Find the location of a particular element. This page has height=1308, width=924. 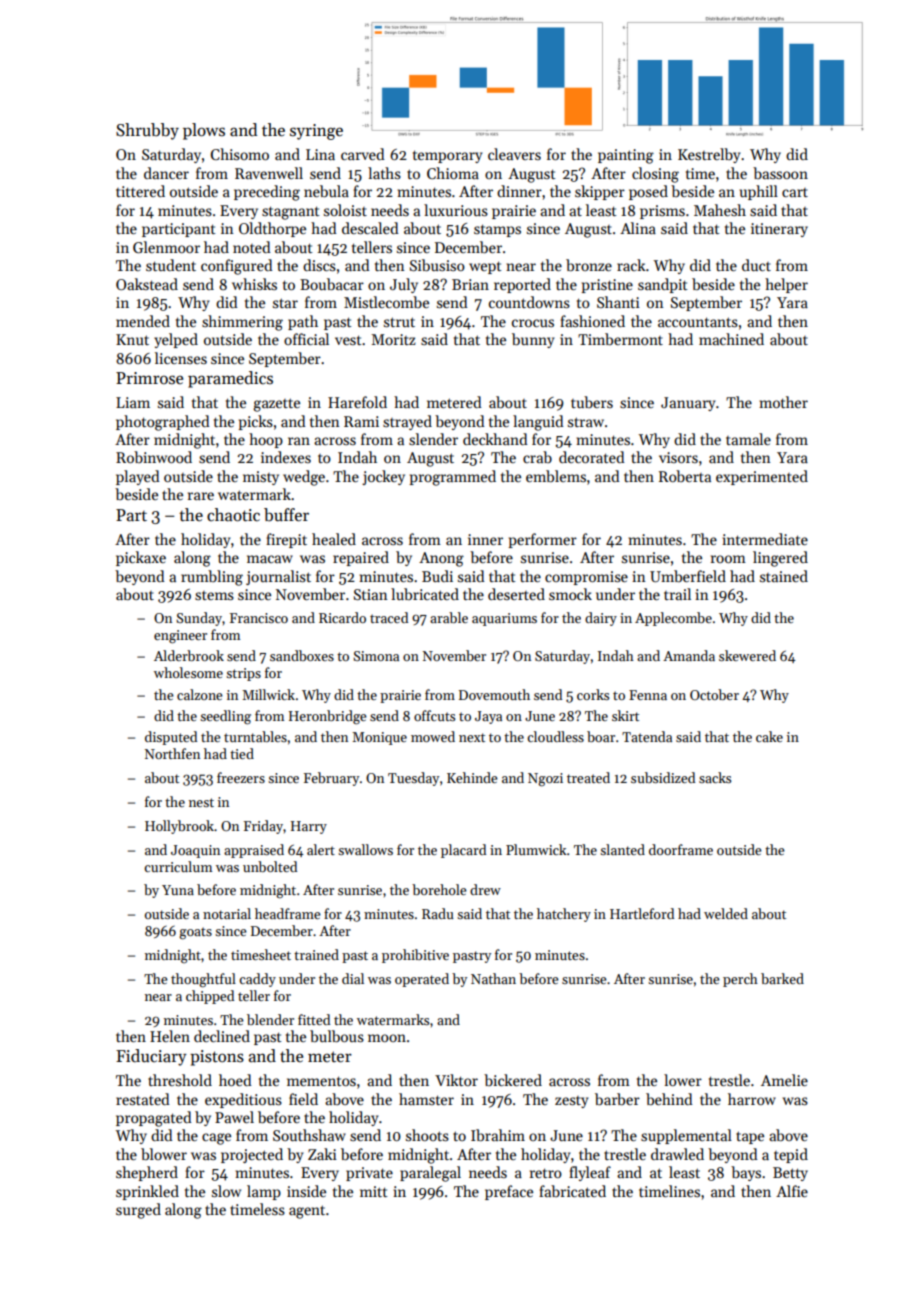

skewered is located at coordinates (747, 655).
